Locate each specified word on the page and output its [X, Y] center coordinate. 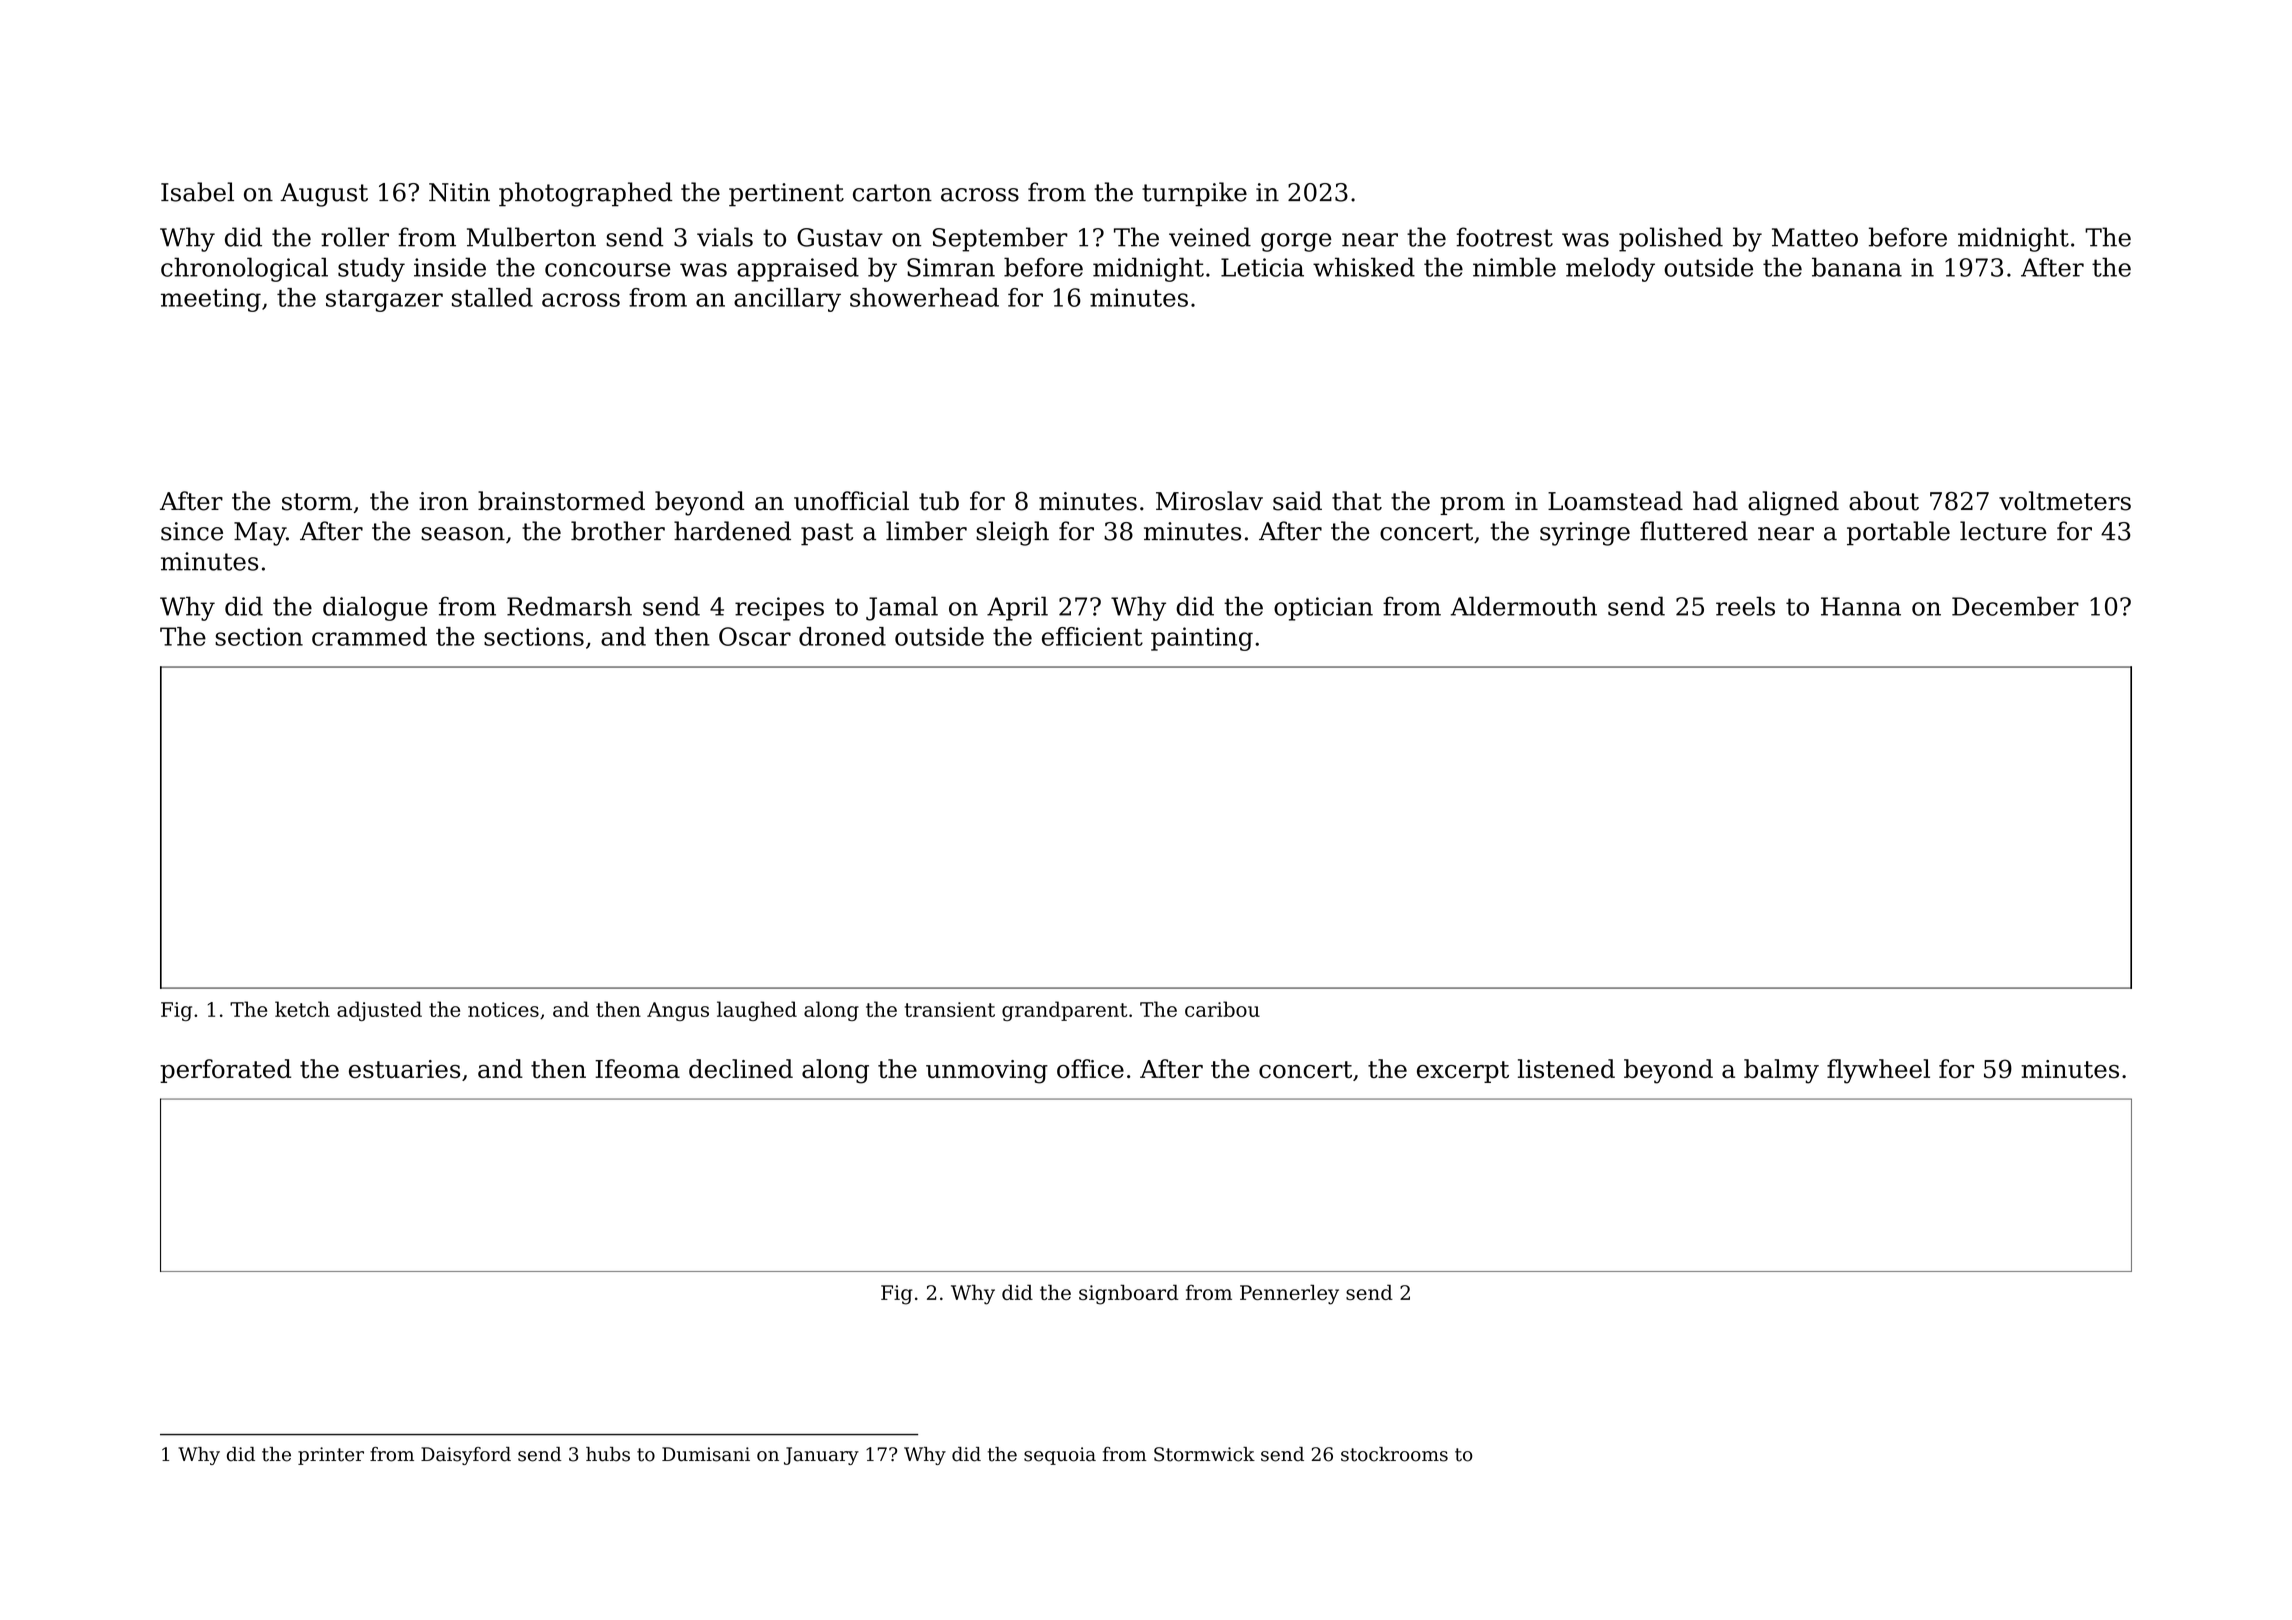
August [324, 195]
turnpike [1194, 194]
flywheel [1878, 1071]
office [1090, 1069]
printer [331, 1456]
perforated [225, 1071]
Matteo [1815, 237]
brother [618, 531]
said [1297, 501]
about [1884, 501]
